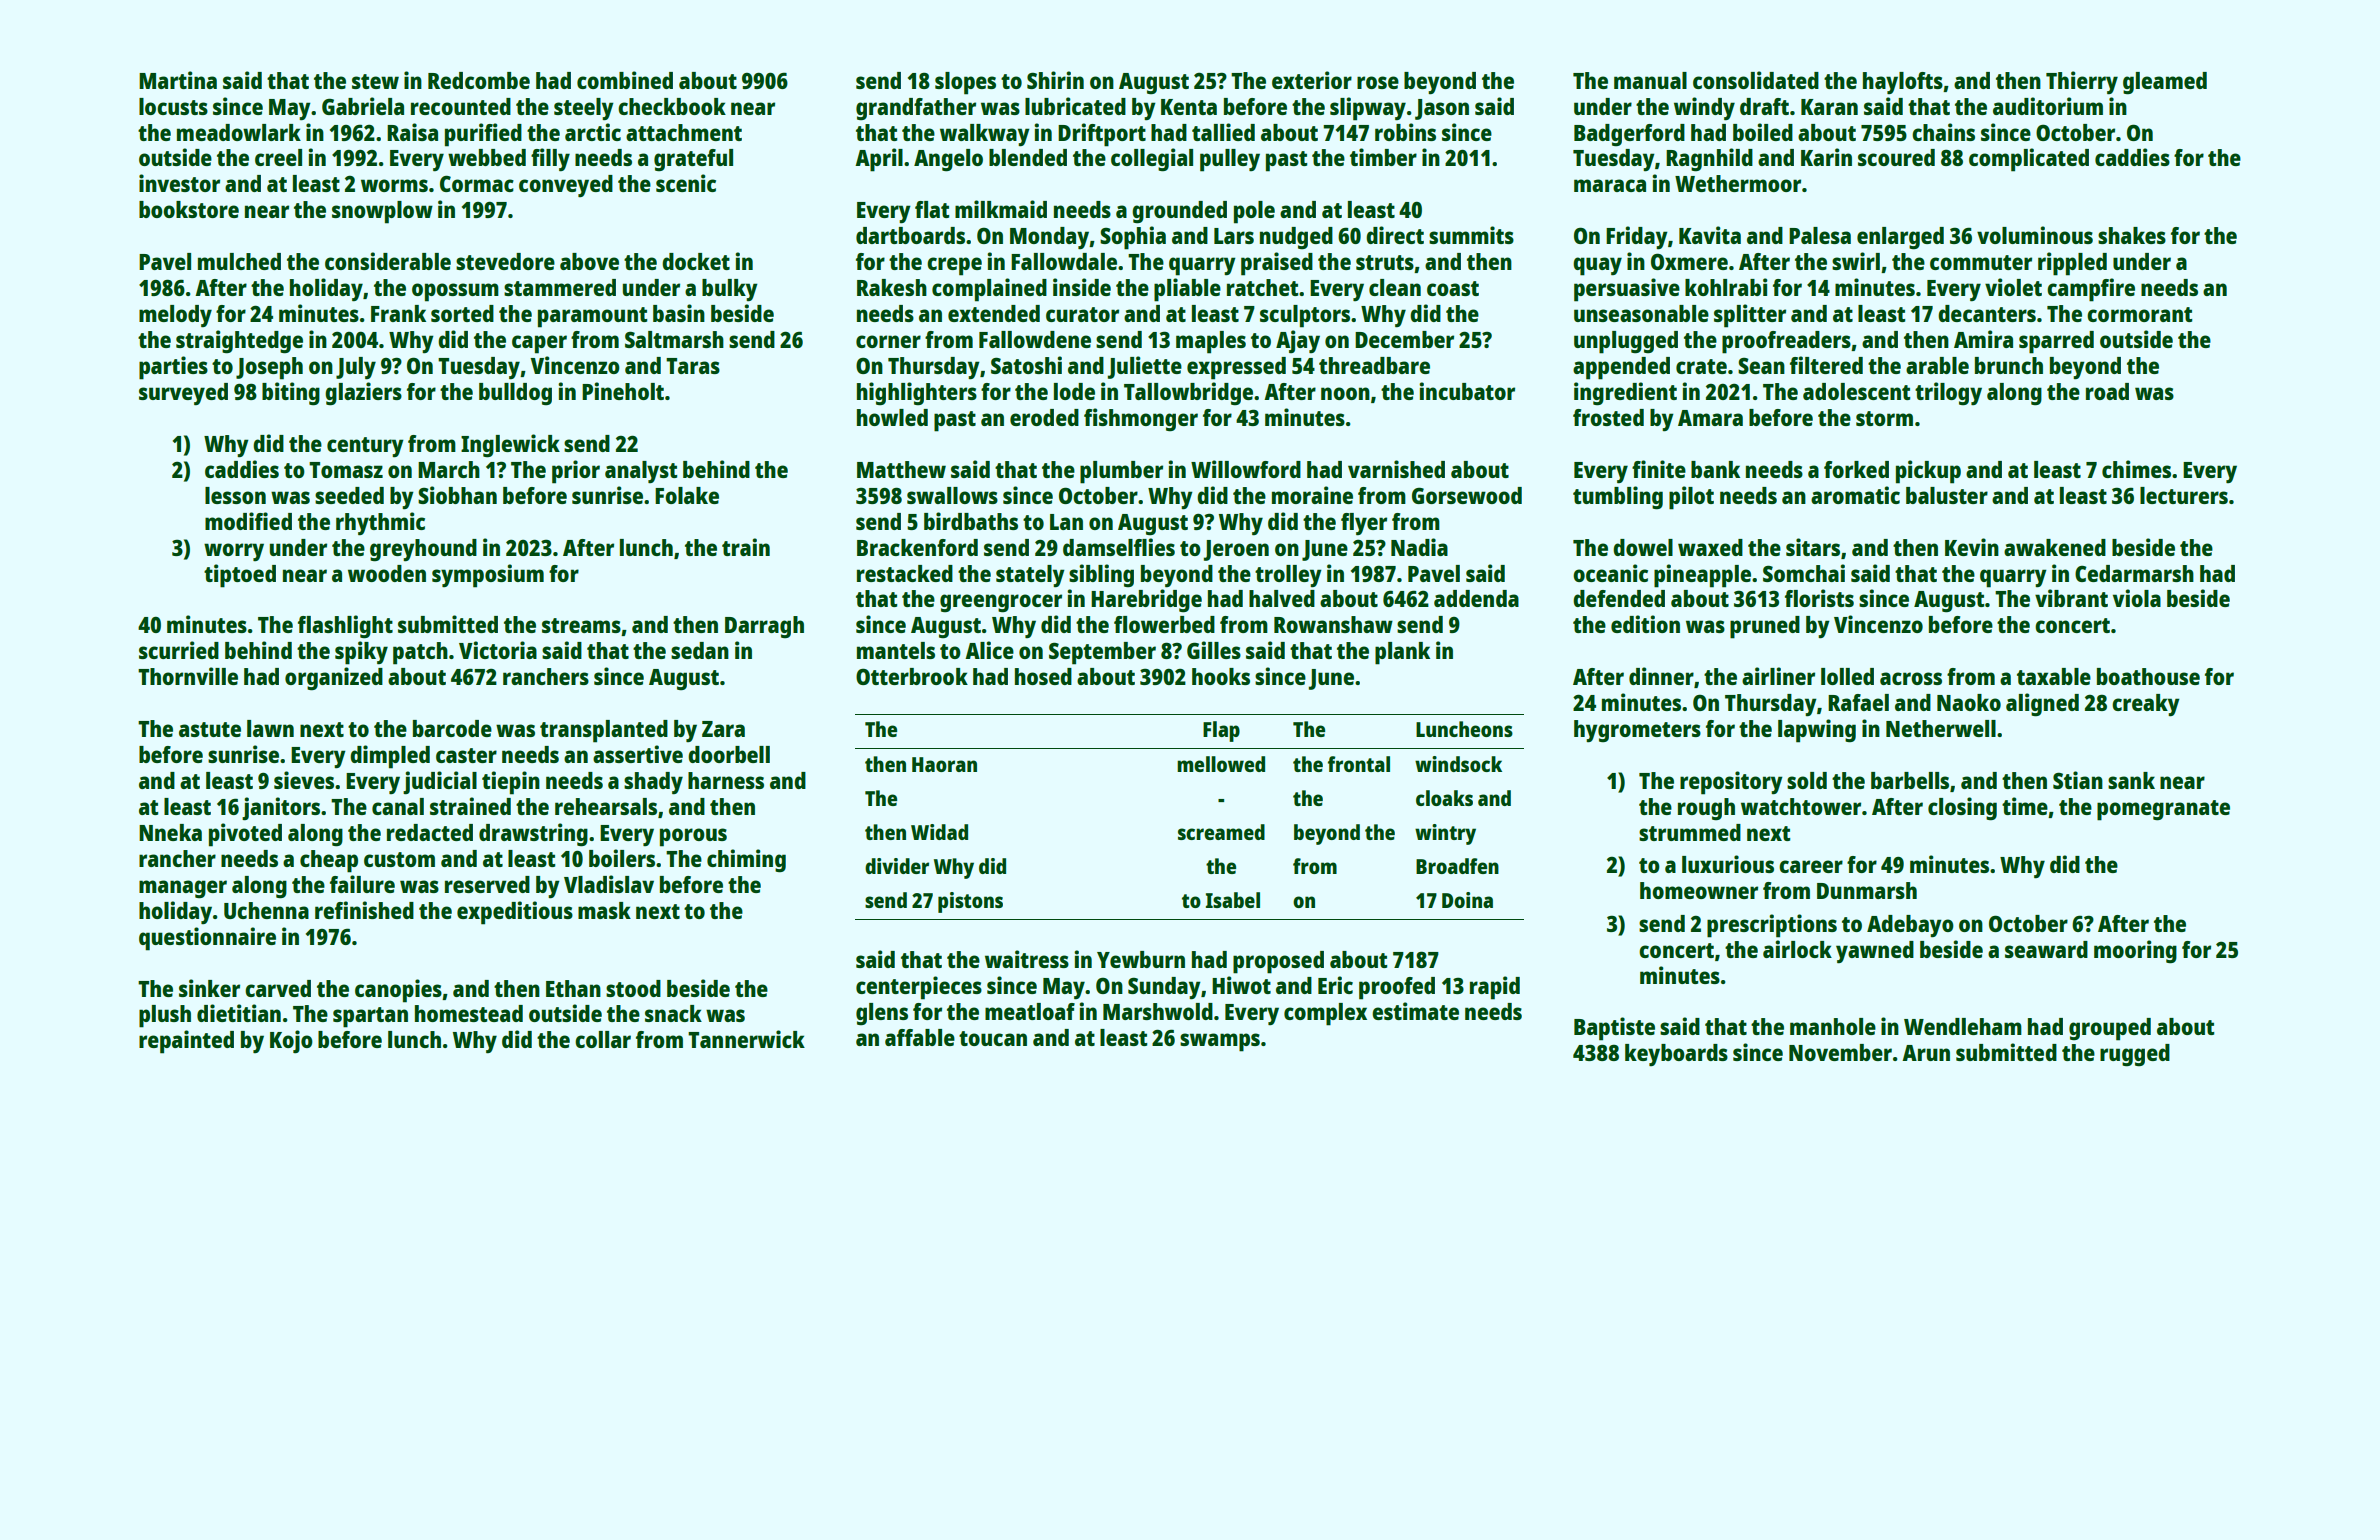 Image resolution: width=2380 pixels, height=1540 pixels. Describe the element at coordinates (1312, 495) in the screenshot. I see `moraine` at that location.
